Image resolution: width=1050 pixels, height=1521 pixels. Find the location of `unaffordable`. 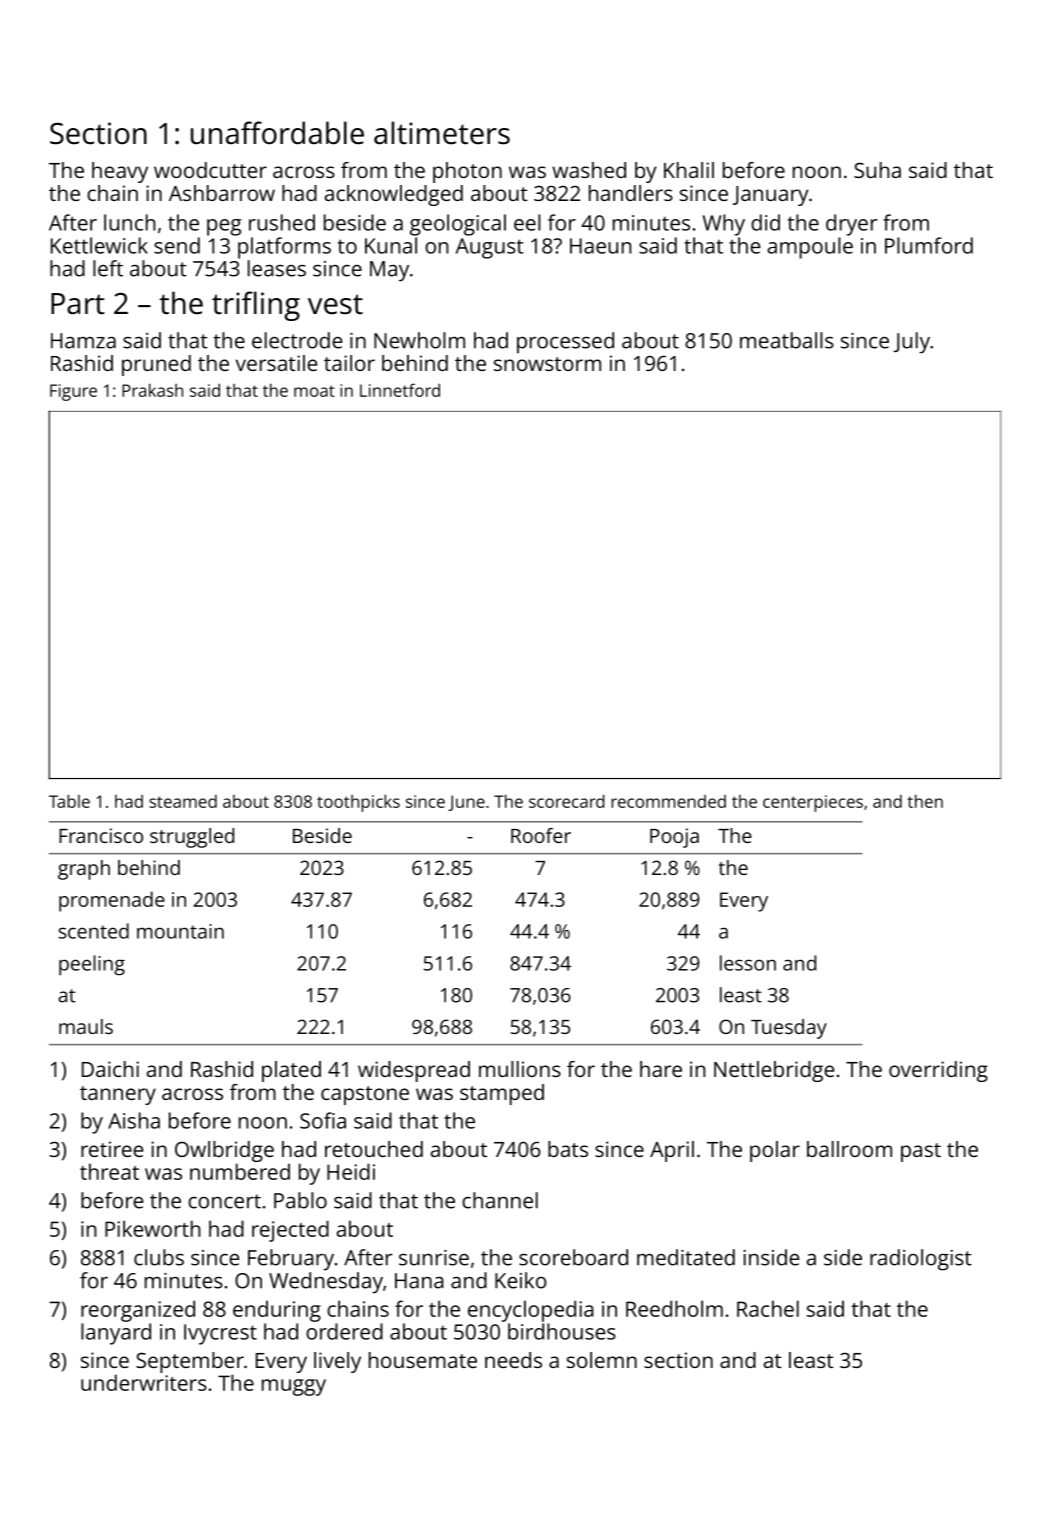

unaffordable is located at coordinates (277, 133).
